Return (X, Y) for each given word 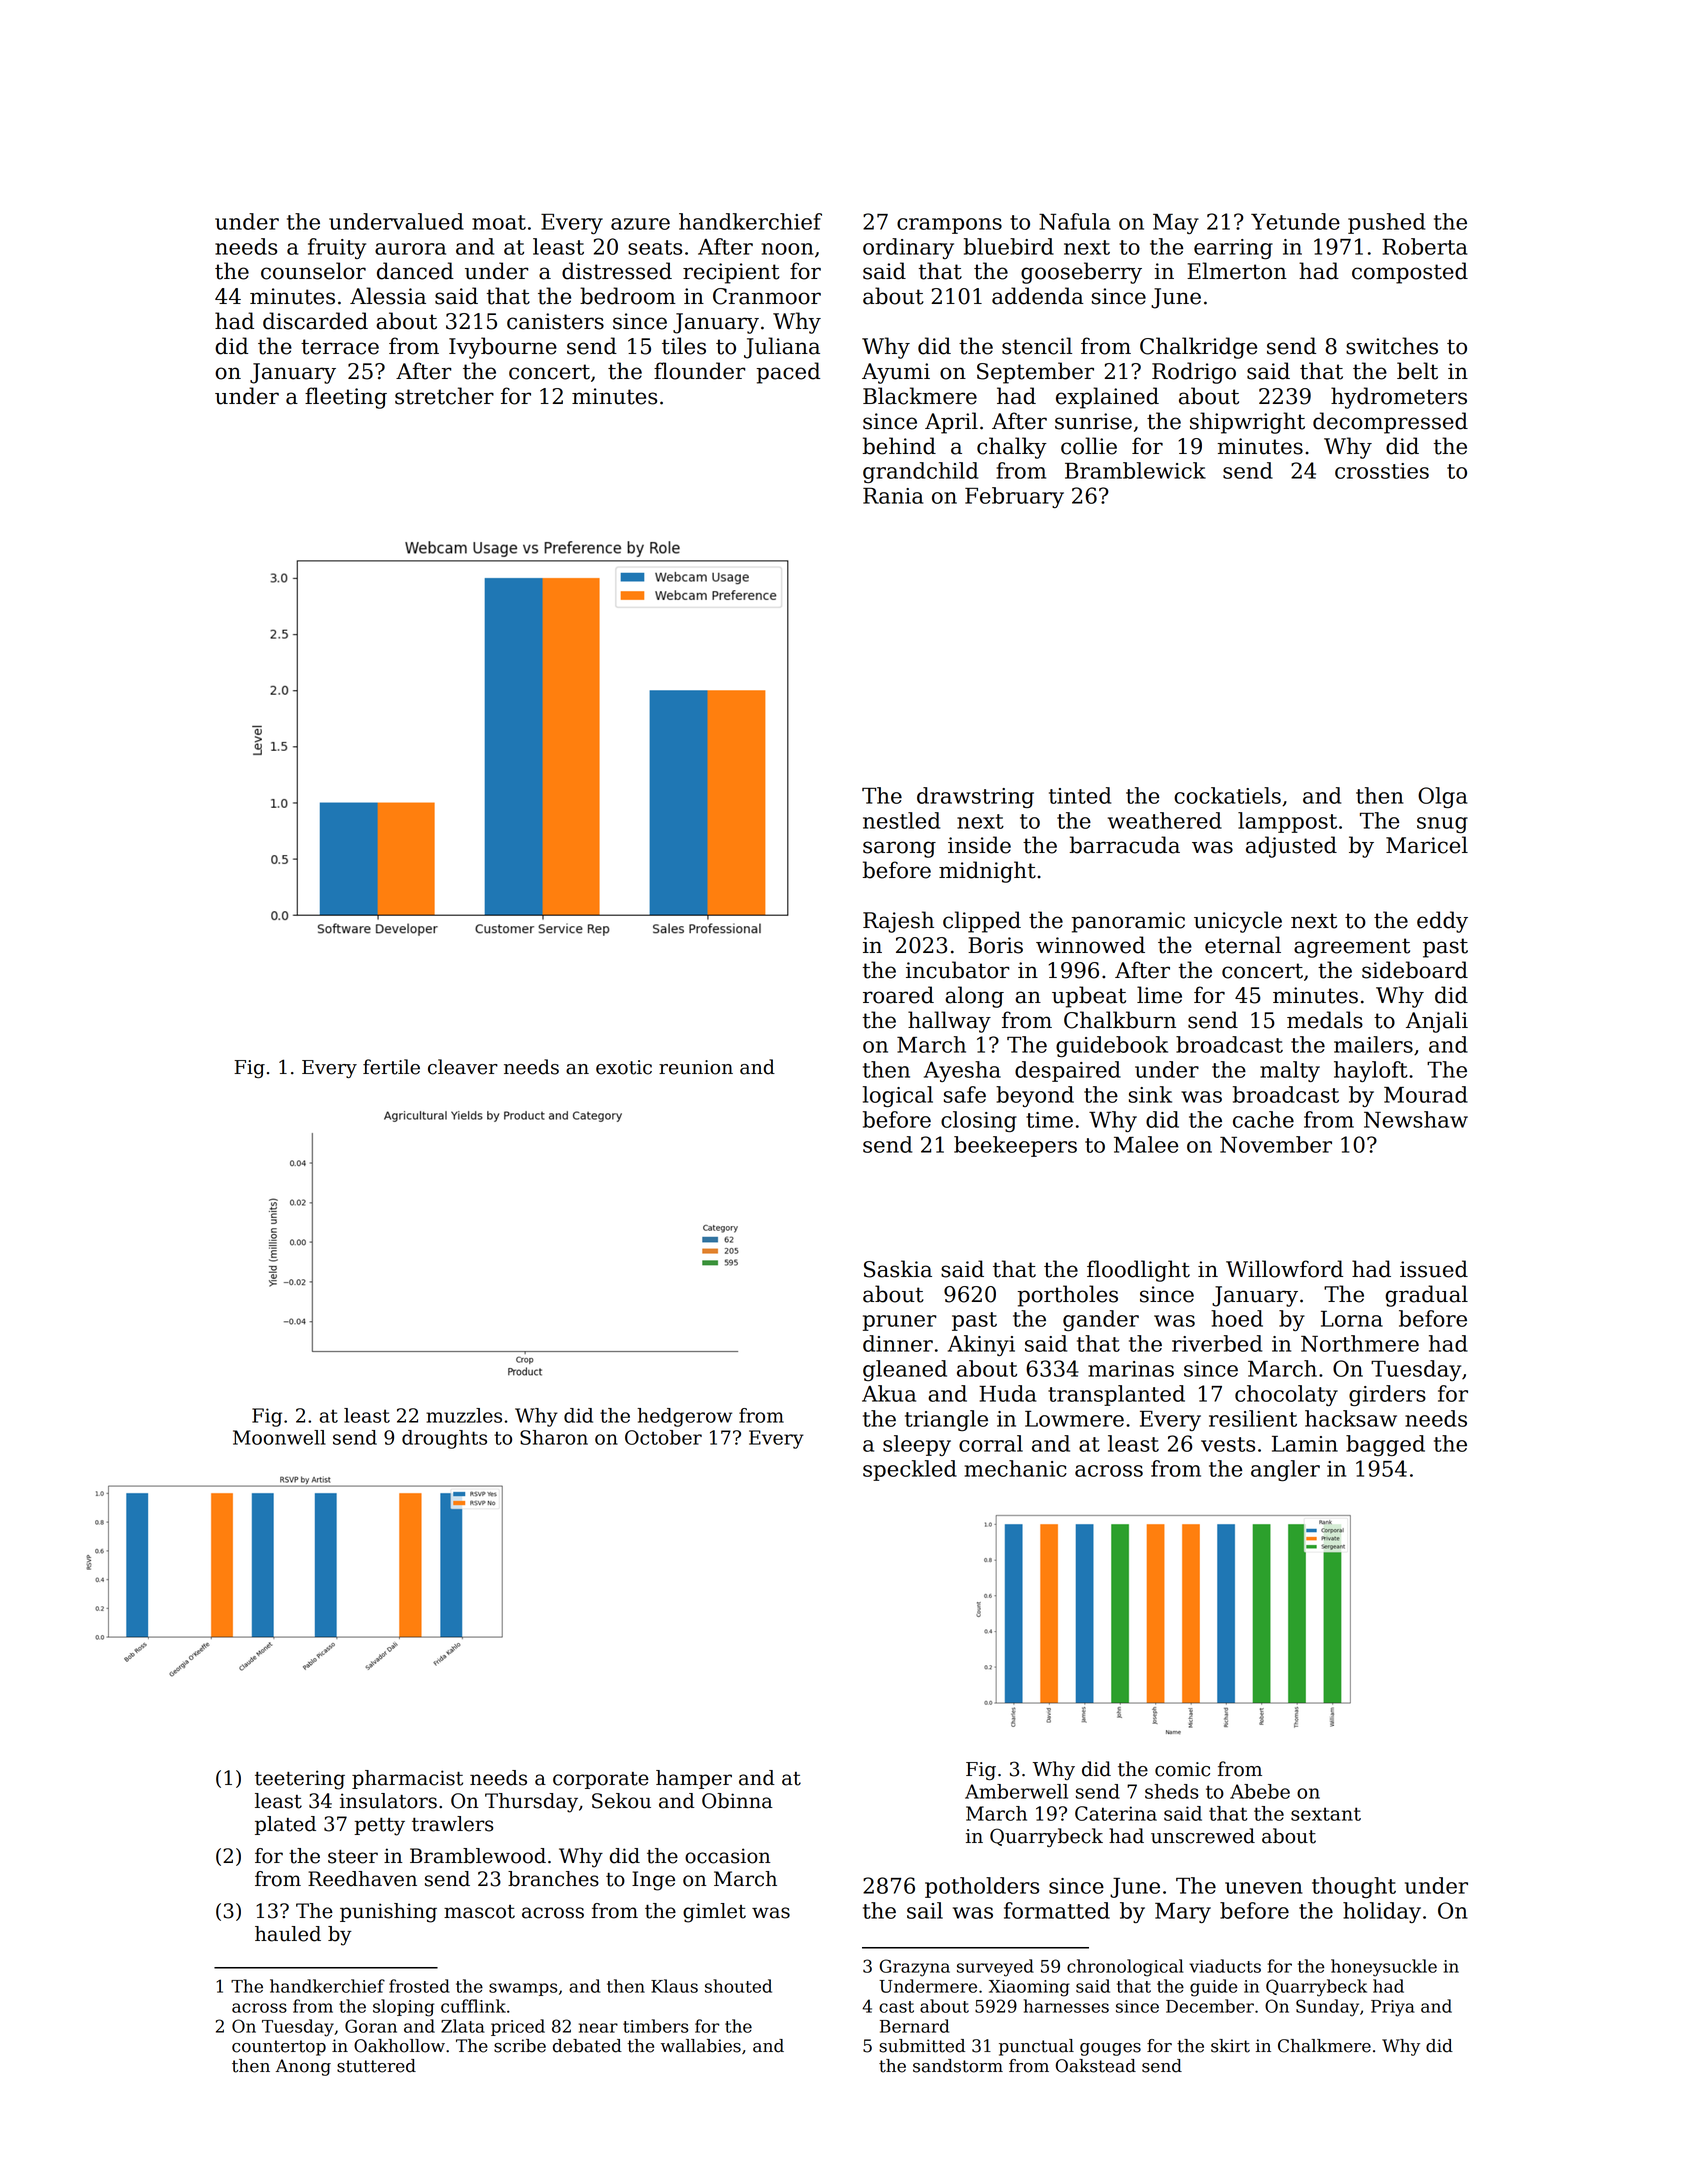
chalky (1012, 448)
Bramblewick (1135, 470)
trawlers (452, 1824)
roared (898, 995)
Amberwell (1016, 1791)
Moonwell (279, 1437)
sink (1150, 1094)
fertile (391, 1067)
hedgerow (684, 1417)
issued (1434, 1269)
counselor (313, 271)
